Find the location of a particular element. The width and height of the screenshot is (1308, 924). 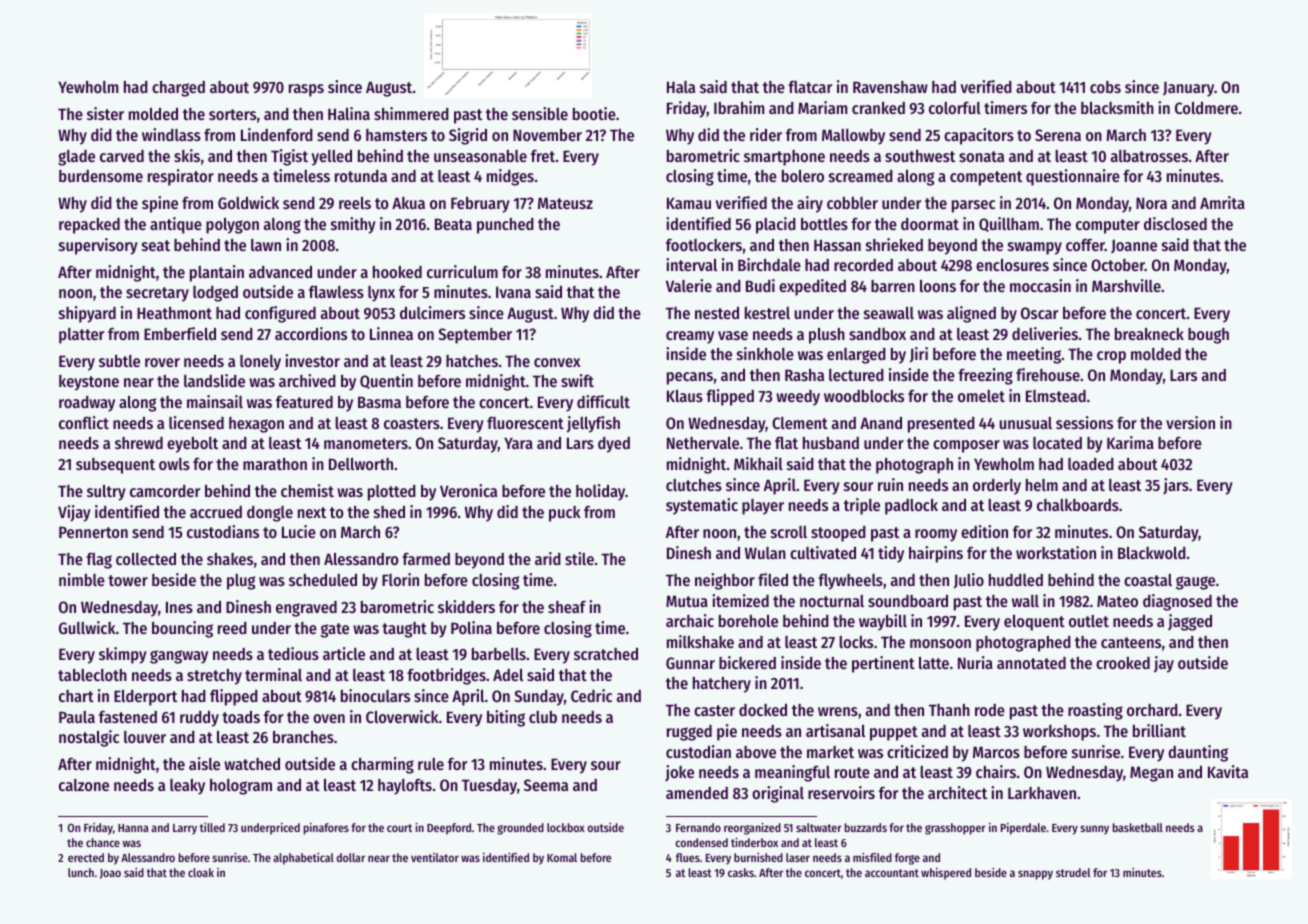

charged is located at coordinates (178, 89).
